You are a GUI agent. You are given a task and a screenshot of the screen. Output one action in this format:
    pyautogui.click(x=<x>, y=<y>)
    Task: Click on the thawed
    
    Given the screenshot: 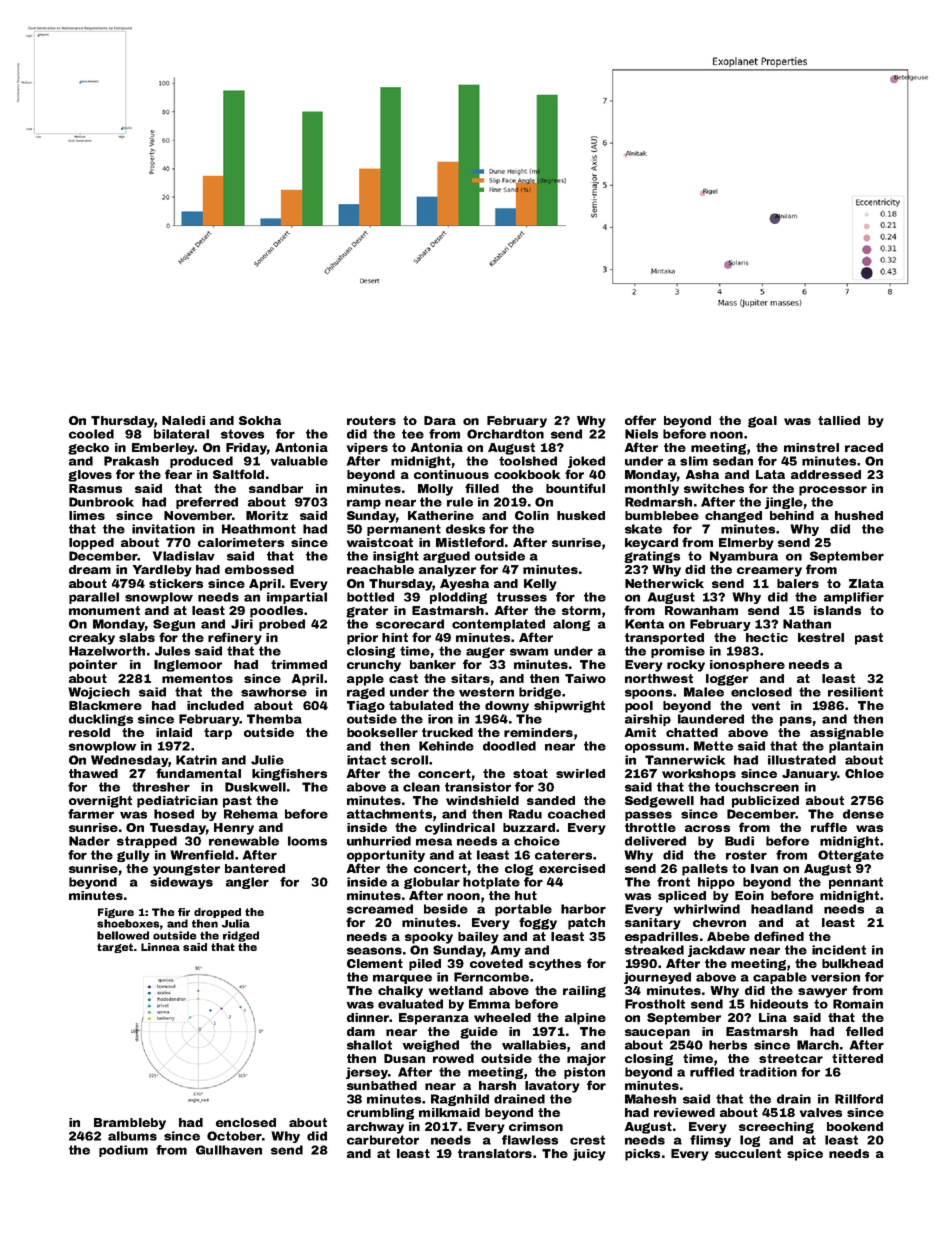 What is the action you would take?
    pyautogui.click(x=93, y=773)
